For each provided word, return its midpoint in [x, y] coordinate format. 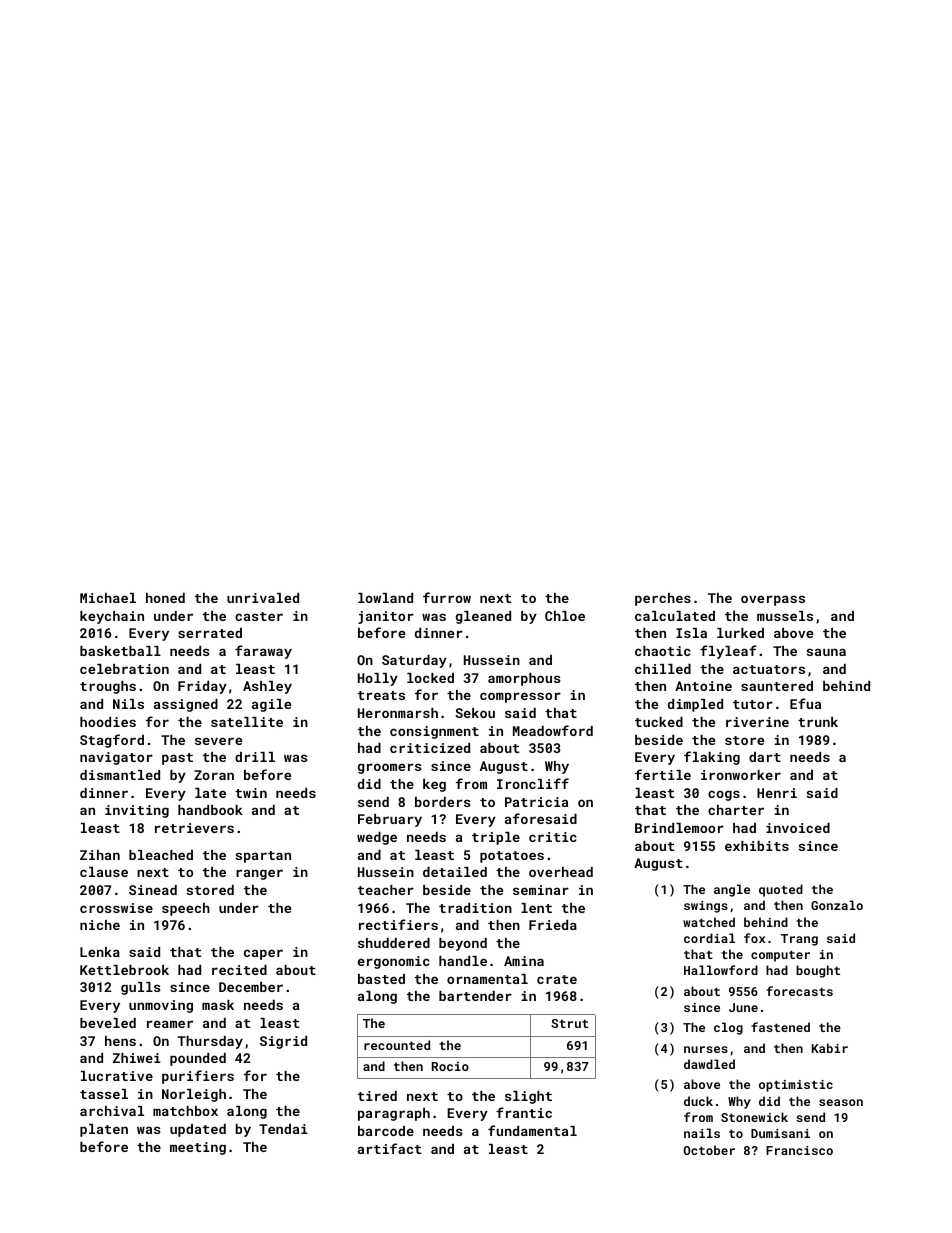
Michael [108, 598]
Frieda [553, 925]
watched [709, 922]
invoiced [798, 828]
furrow [447, 597]
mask [218, 1005]
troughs [108, 687]
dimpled [695, 705]
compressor [520, 697]
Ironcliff [533, 783]
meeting [198, 1148]
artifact [389, 1148]
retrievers [194, 828]
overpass [773, 600]
